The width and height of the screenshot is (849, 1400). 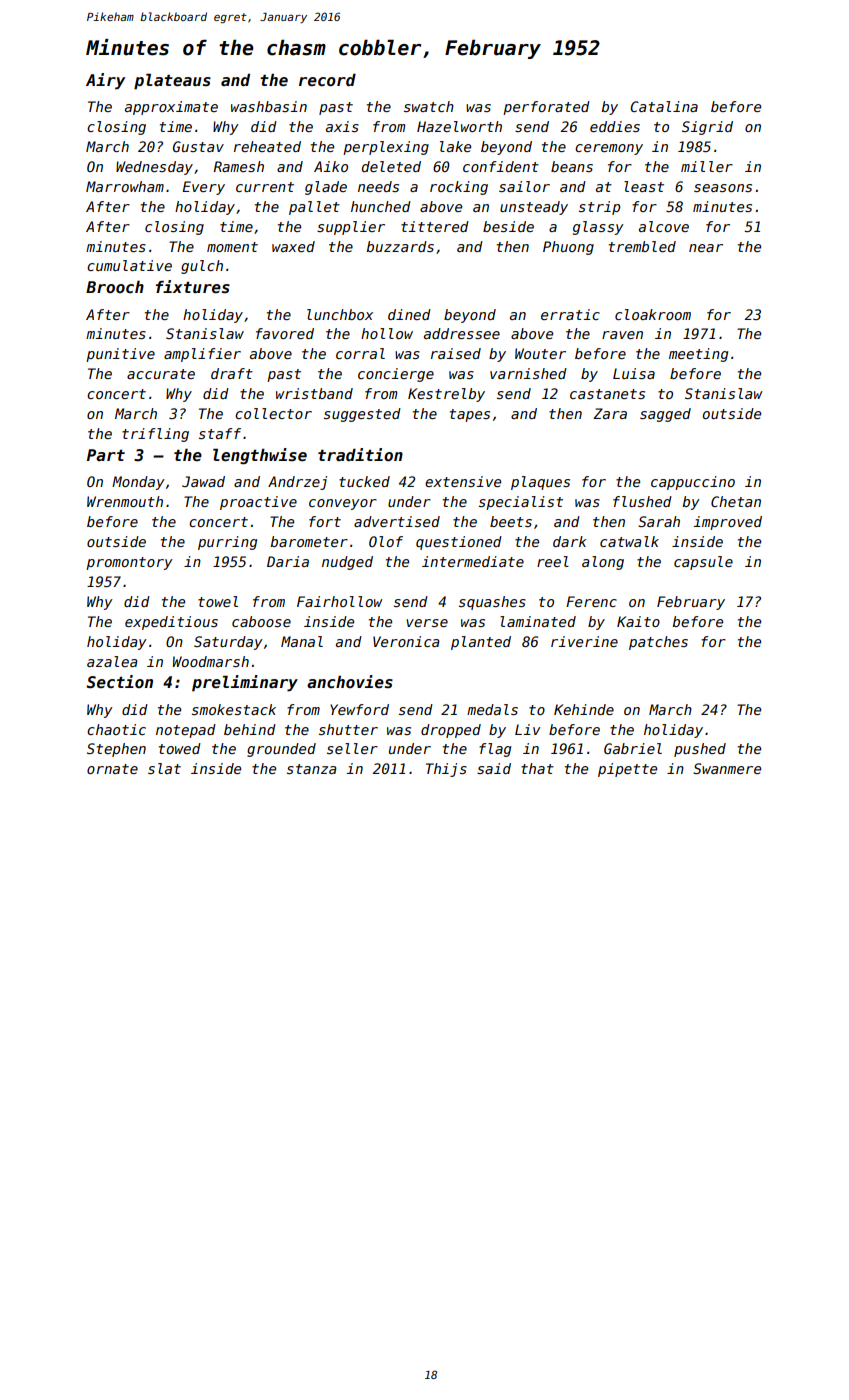 What do you see at coordinates (728, 523) in the screenshot?
I see `improved` at bounding box center [728, 523].
